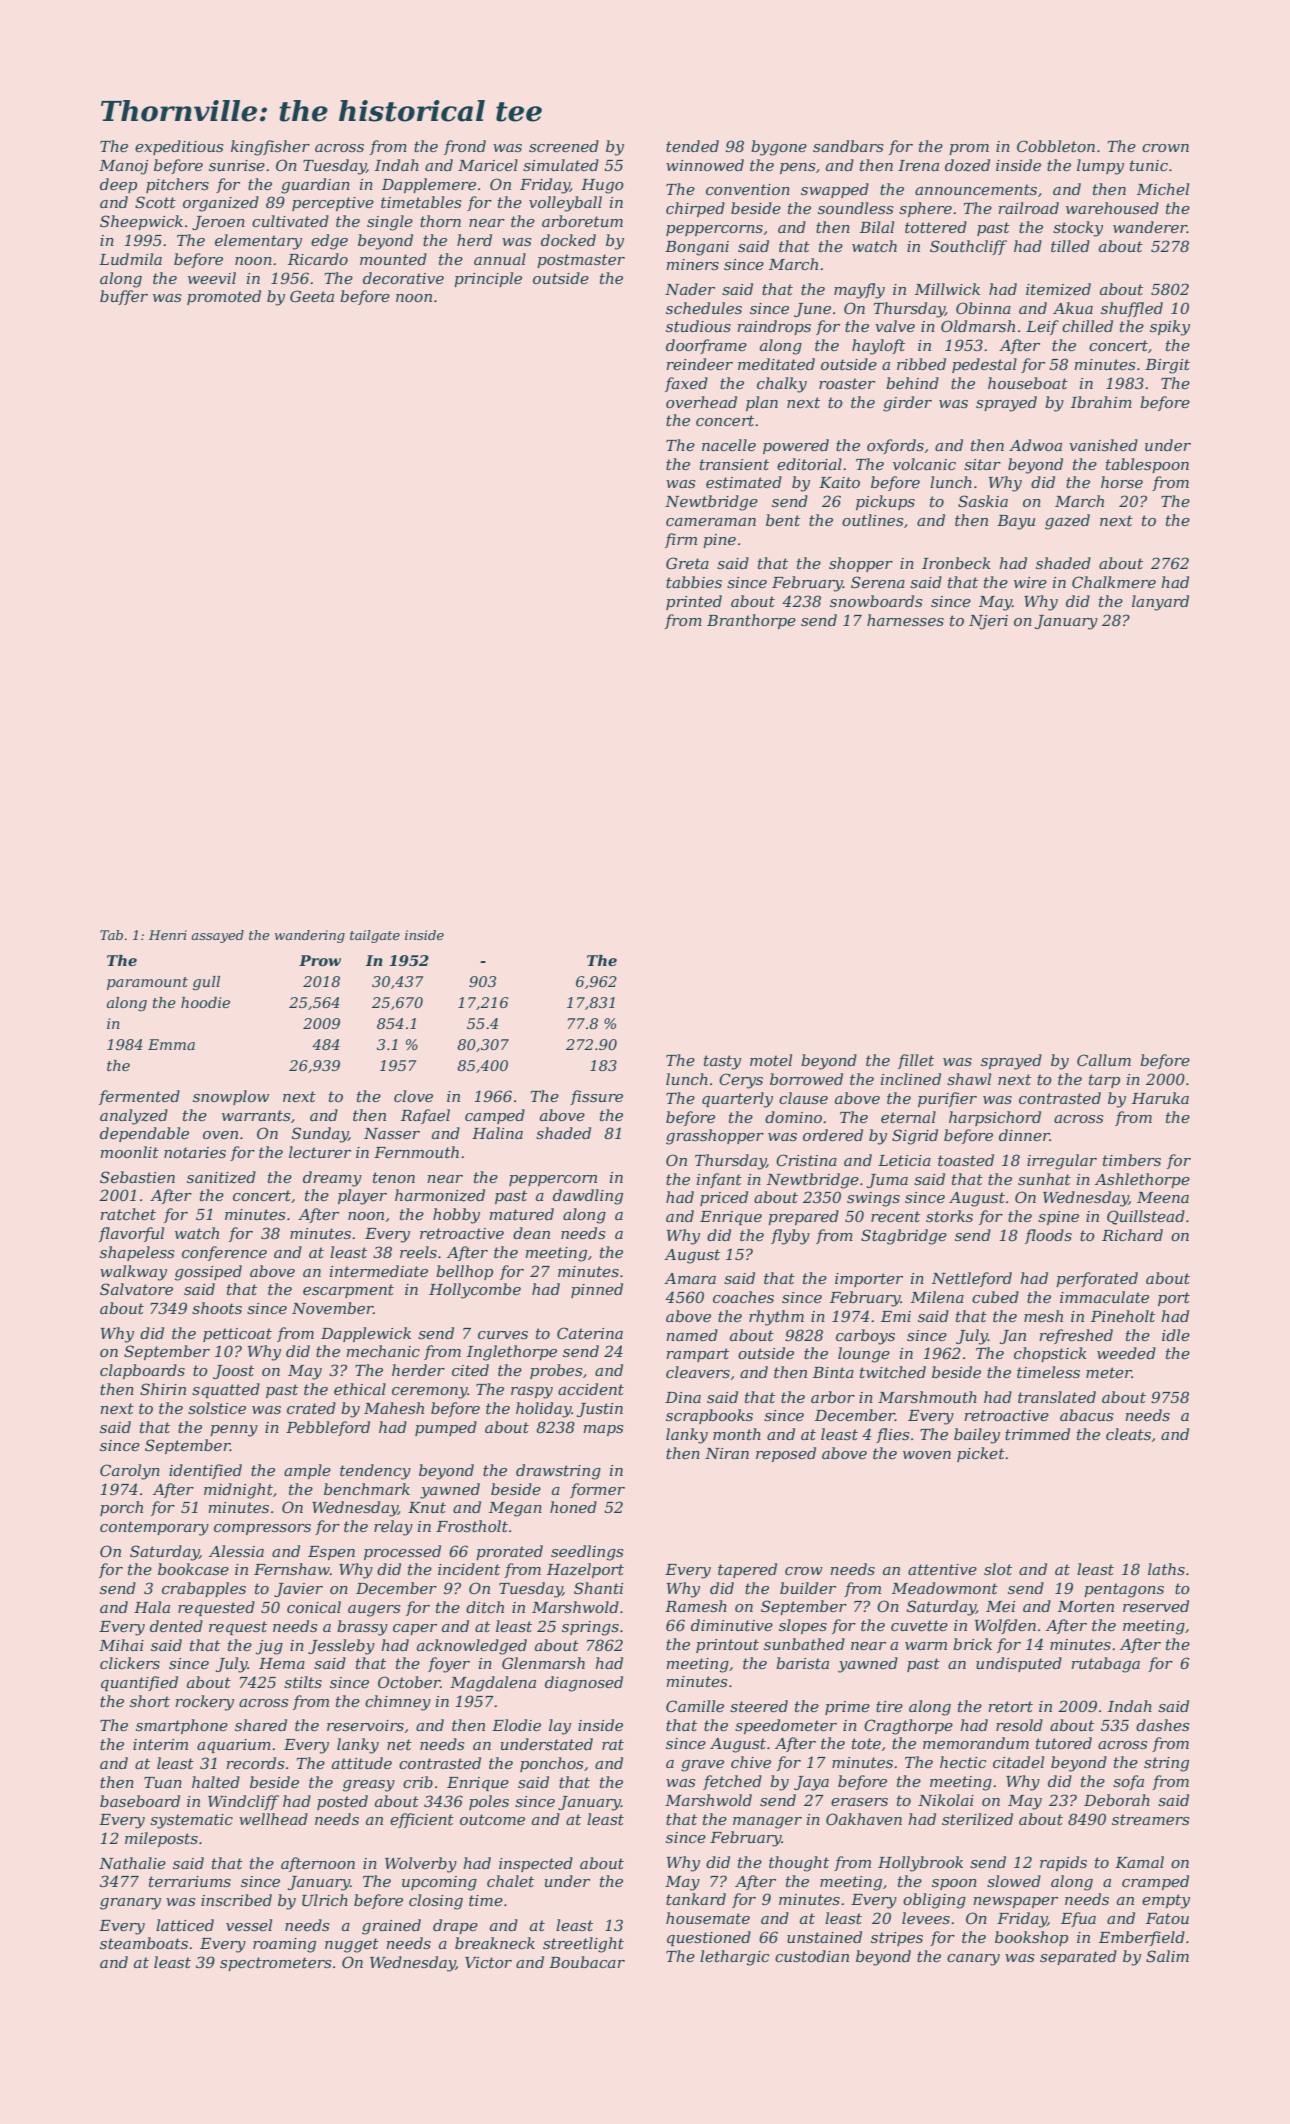 This screenshot has height=2124, width=1290. Describe the element at coordinates (699, 364) in the screenshot. I see `reindeer` at that location.
